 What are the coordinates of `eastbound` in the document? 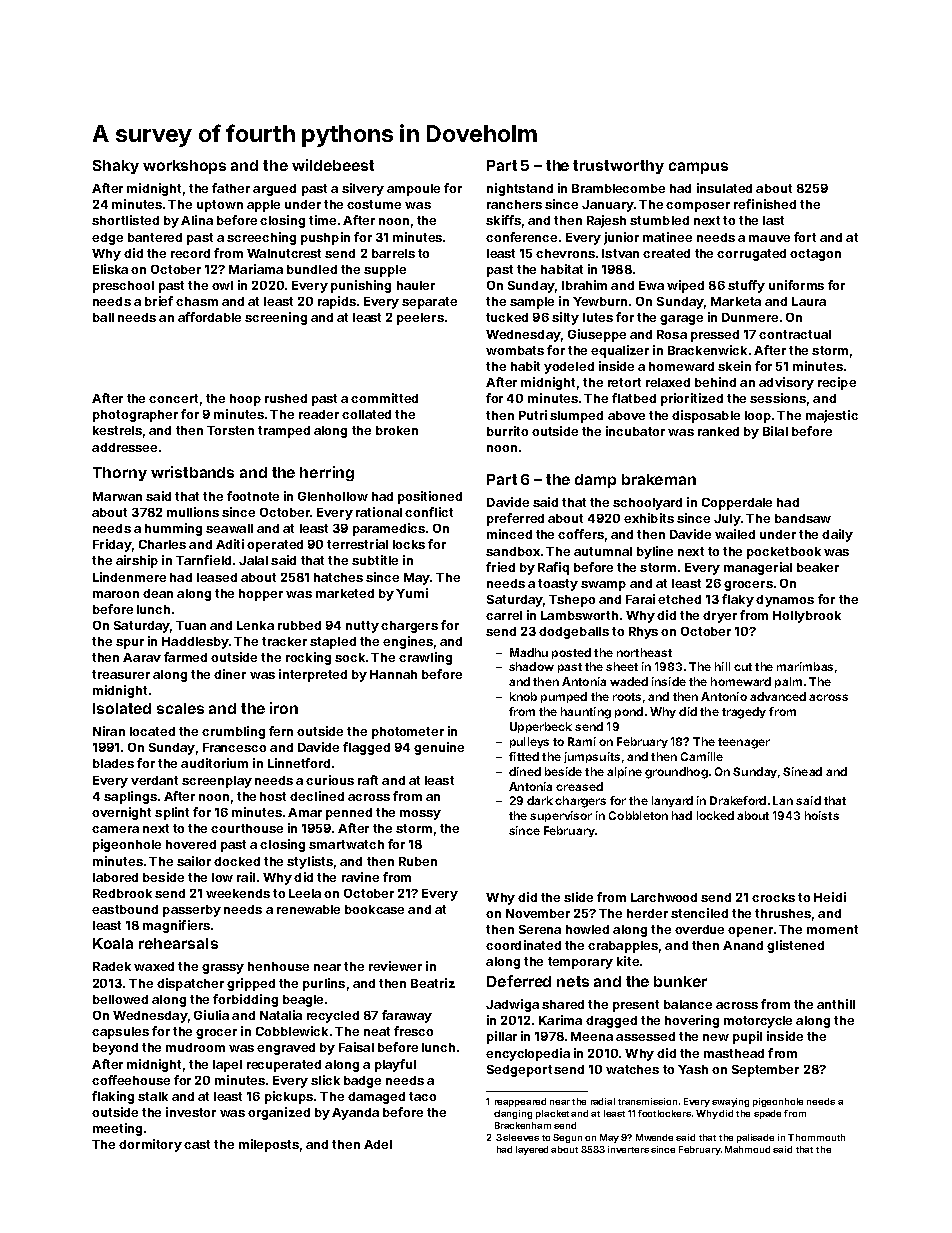 It's located at (125, 909).
